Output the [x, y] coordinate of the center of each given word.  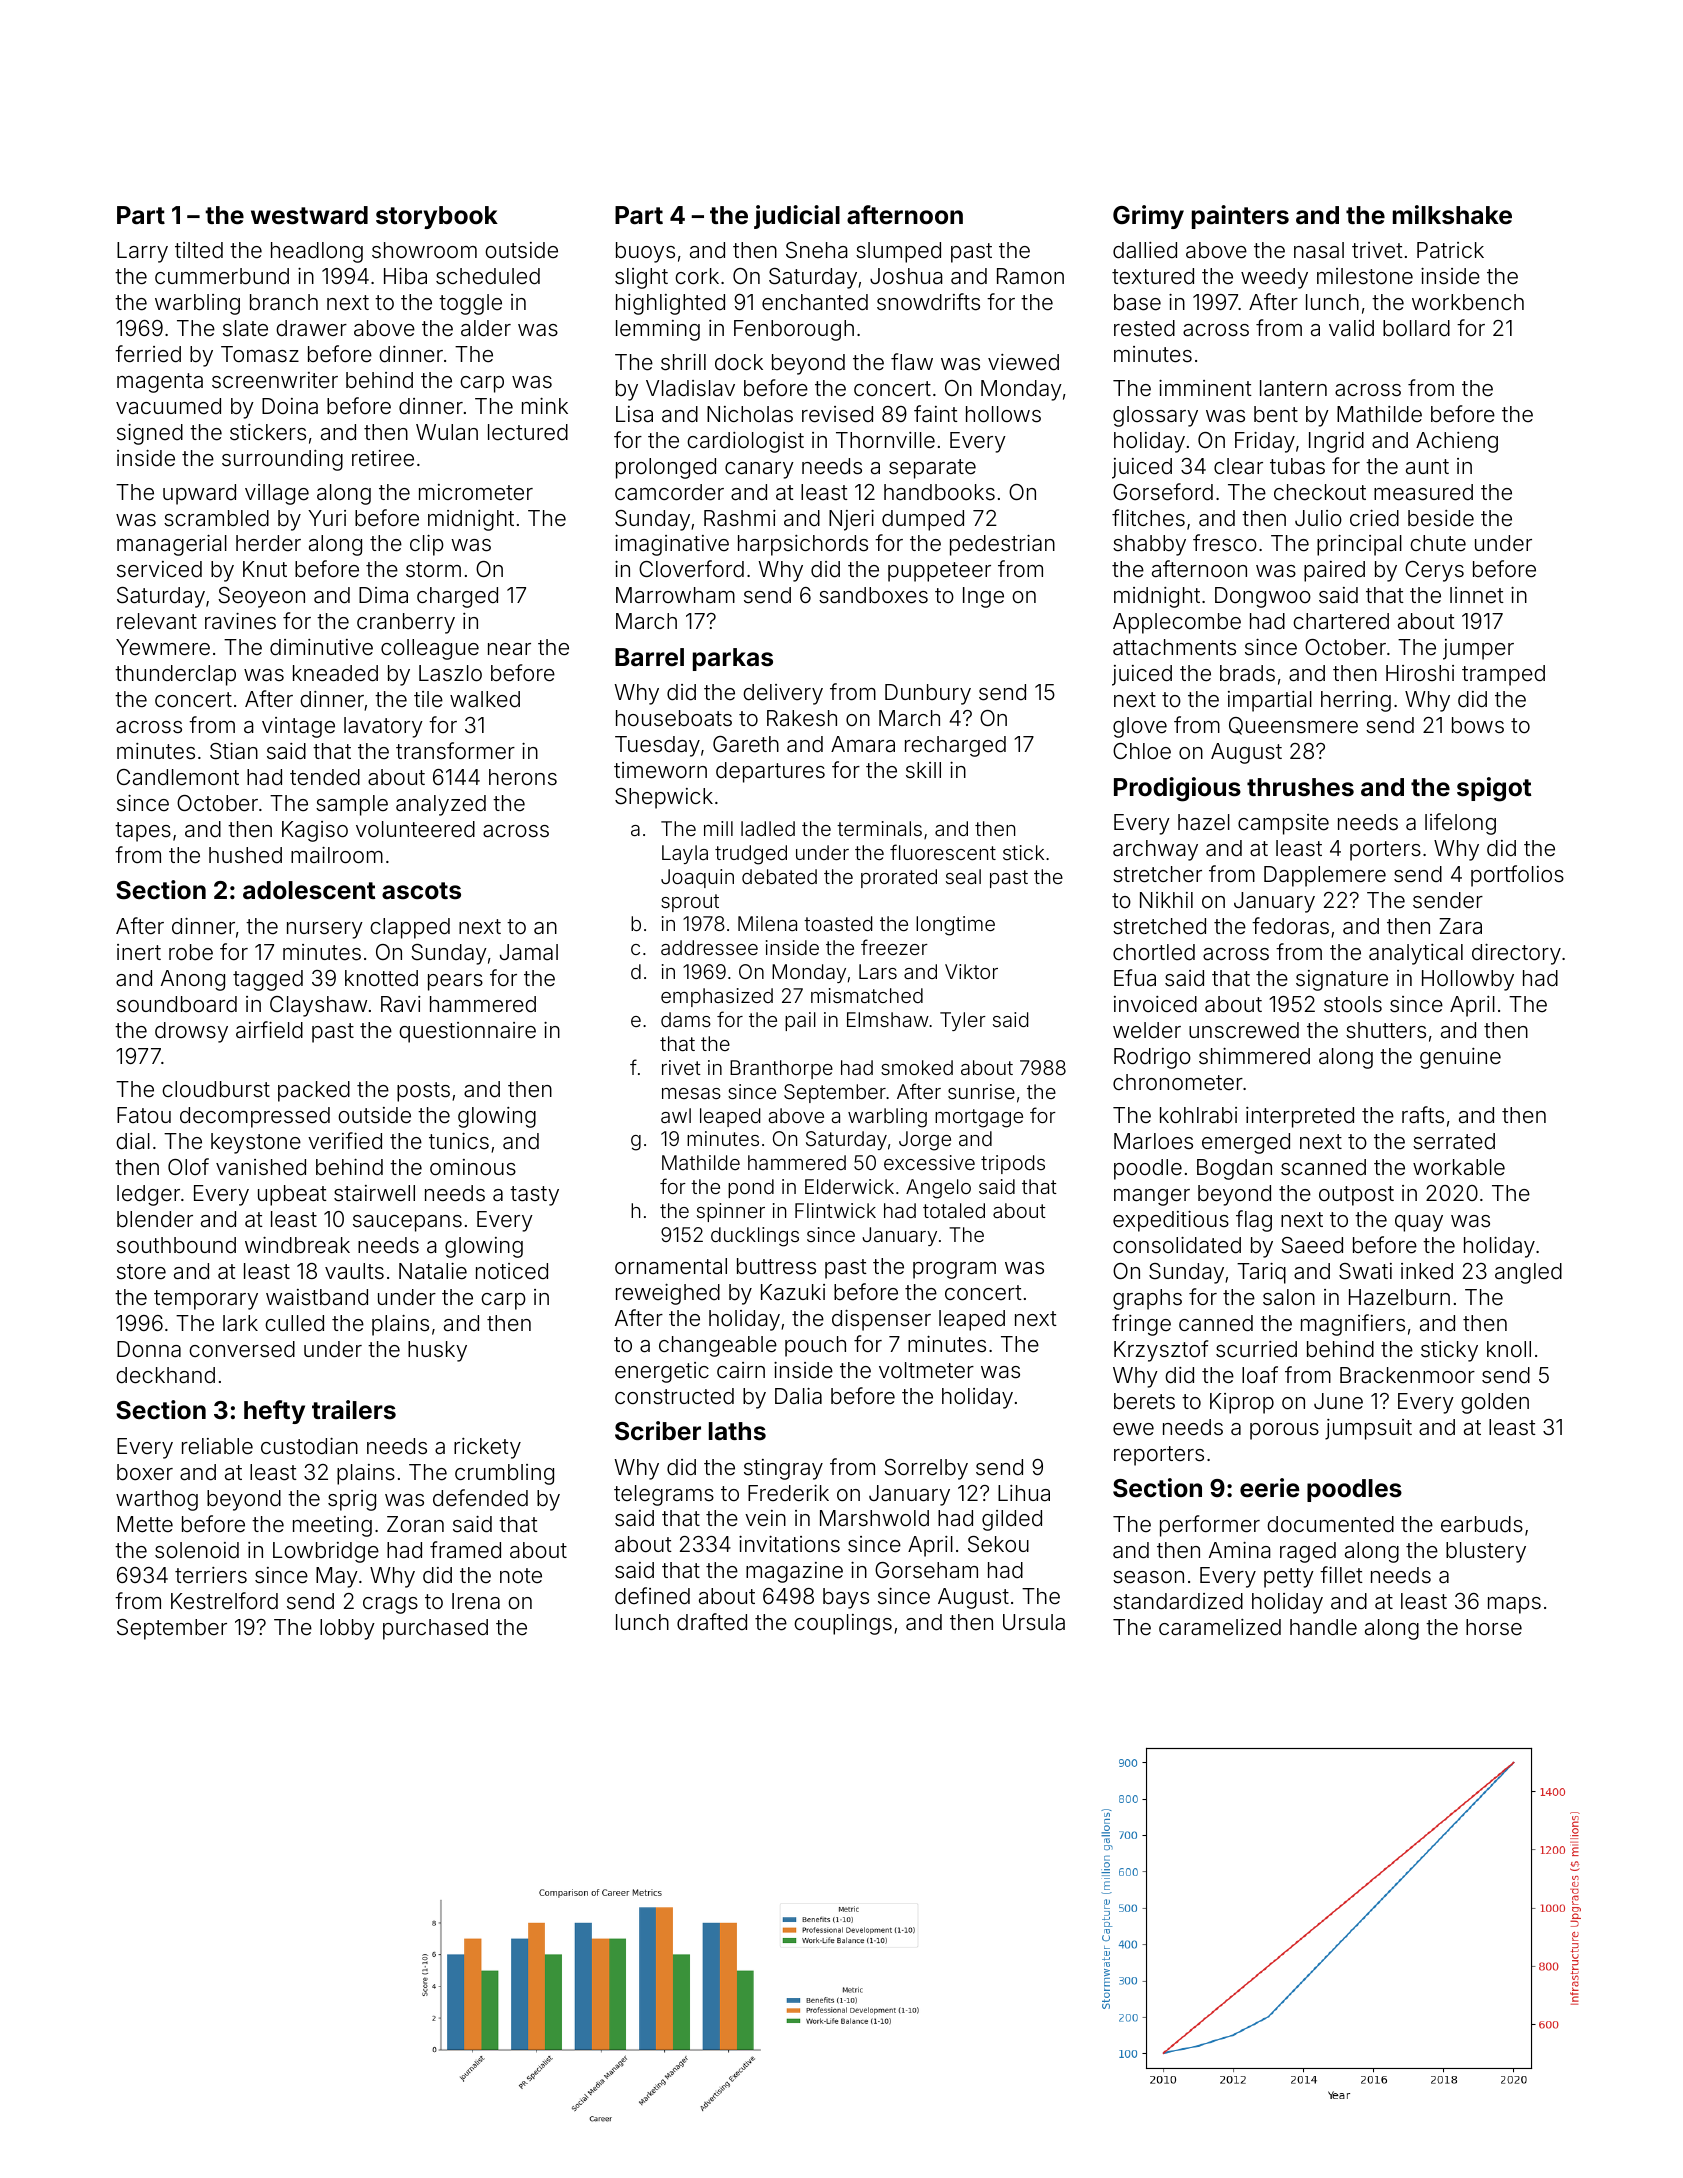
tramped [1503, 675]
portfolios [1517, 876]
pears [455, 982]
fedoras [1290, 926]
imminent [1205, 388]
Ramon [1030, 276]
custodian [309, 1446]
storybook [437, 217]
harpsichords [803, 545]
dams [686, 1019]
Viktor [971, 971]
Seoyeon [261, 597]
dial [133, 1141]
